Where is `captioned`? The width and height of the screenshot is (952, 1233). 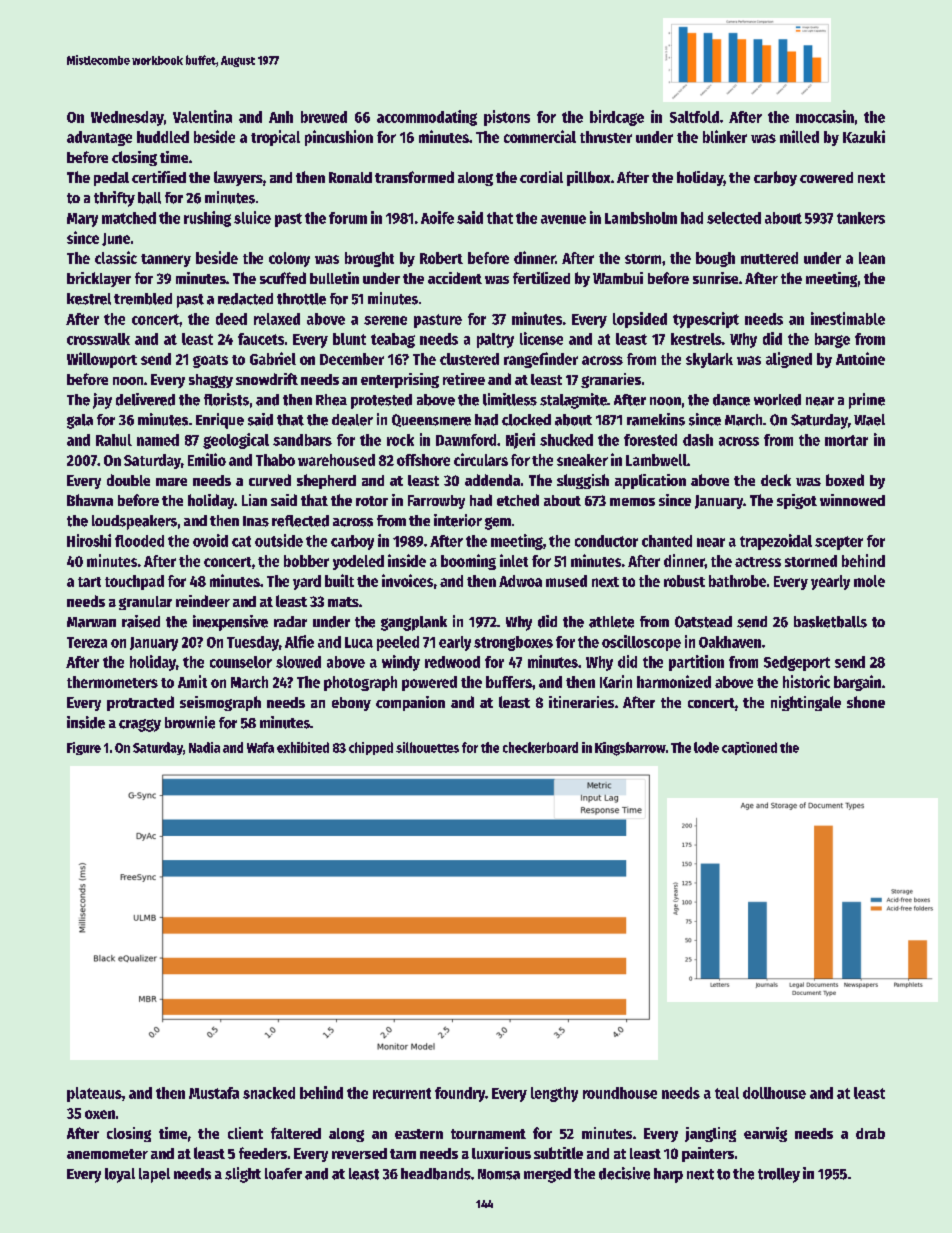 captioned is located at coordinates (749, 748).
